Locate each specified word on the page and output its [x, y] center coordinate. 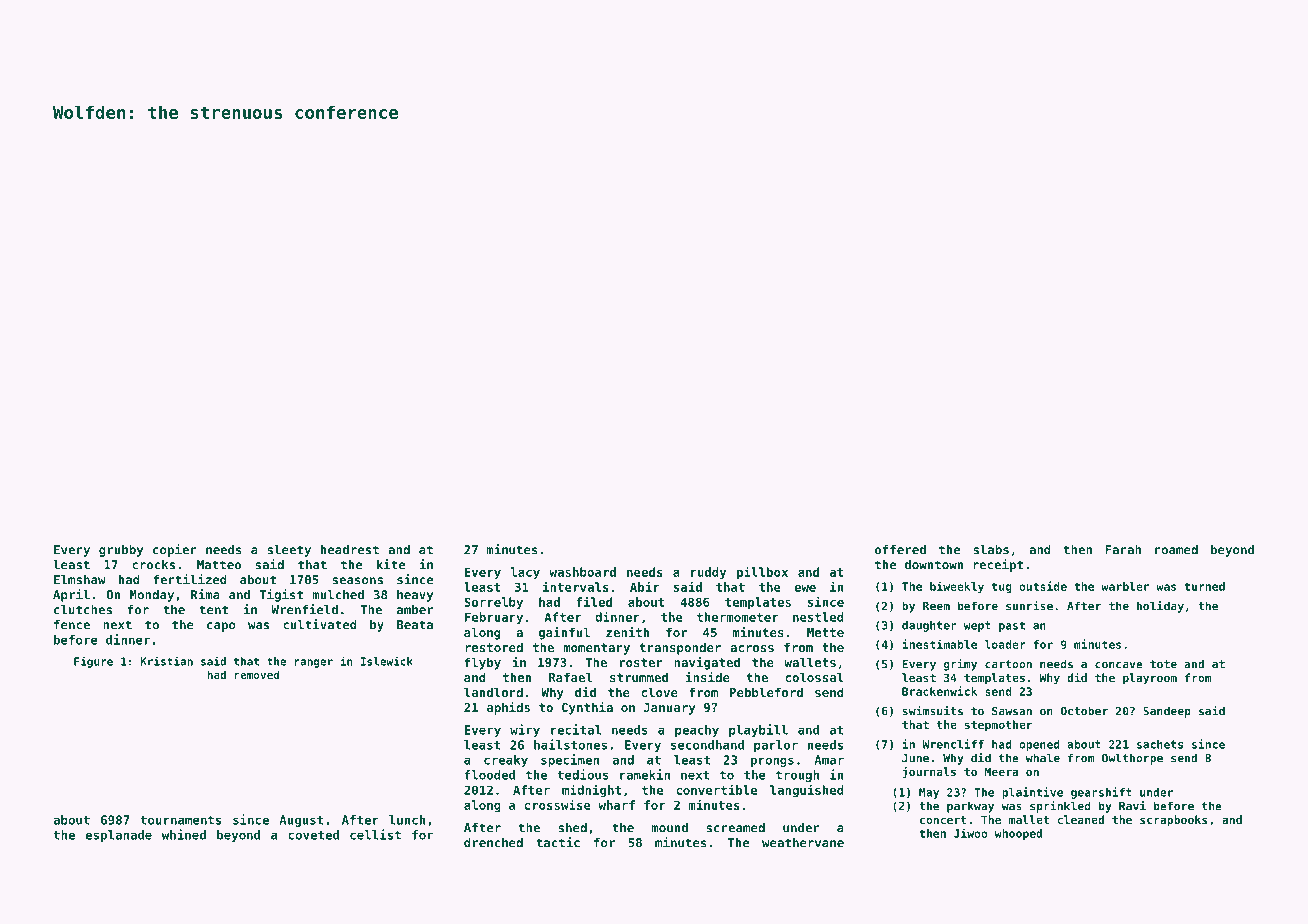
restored [494, 647]
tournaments [180, 820]
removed [257, 674]
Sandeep [1167, 712]
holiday [1160, 607]
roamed [1176, 550]
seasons [357, 581]
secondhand [707, 745]
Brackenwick [939, 691]
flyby [483, 663]
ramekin [645, 774]
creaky [506, 761]
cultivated [320, 624]
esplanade [118, 836]
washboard [583, 572]
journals [929, 772]
